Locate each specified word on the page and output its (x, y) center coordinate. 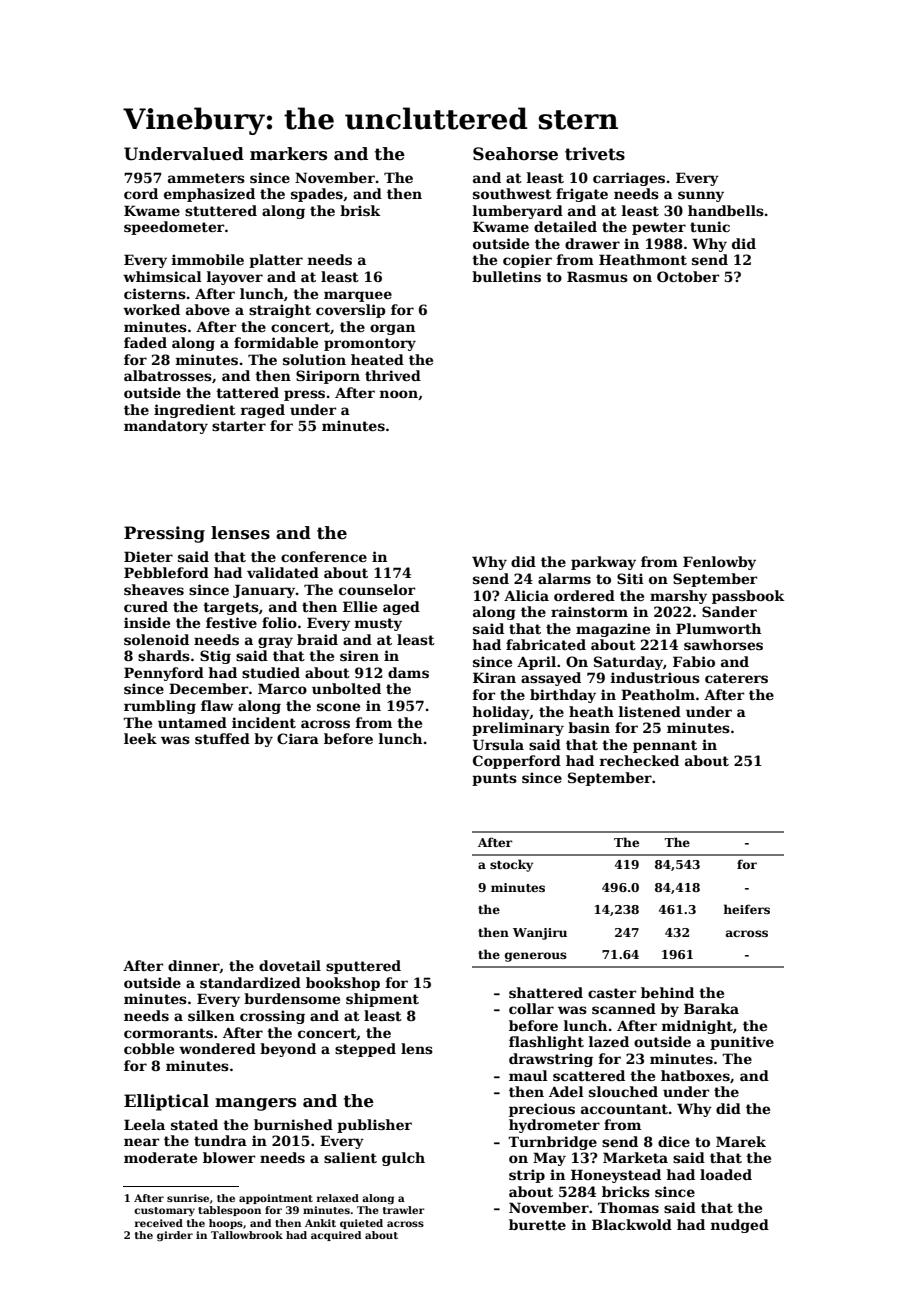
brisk (360, 210)
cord (141, 193)
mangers (255, 1104)
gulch (403, 1159)
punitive (742, 1043)
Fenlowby (719, 563)
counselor (377, 589)
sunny (701, 196)
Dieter (148, 556)
